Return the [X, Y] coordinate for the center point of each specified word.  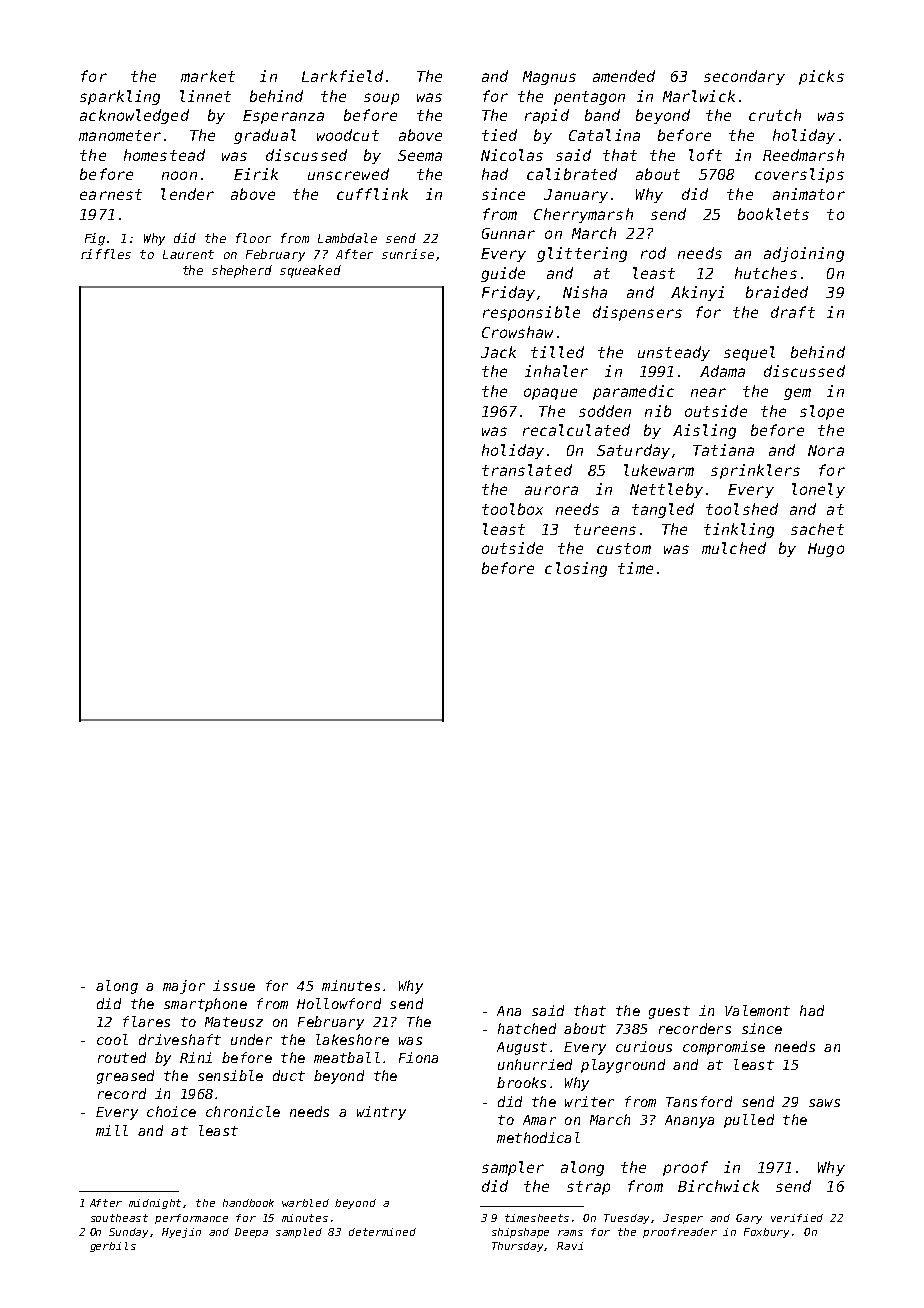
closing [576, 569]
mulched [734, 548]
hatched [527, 1028]
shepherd [242, 271]
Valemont [757, 1010]
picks [821, 77]
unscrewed [348, 174]
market [208, 76]
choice [171, 1111]
